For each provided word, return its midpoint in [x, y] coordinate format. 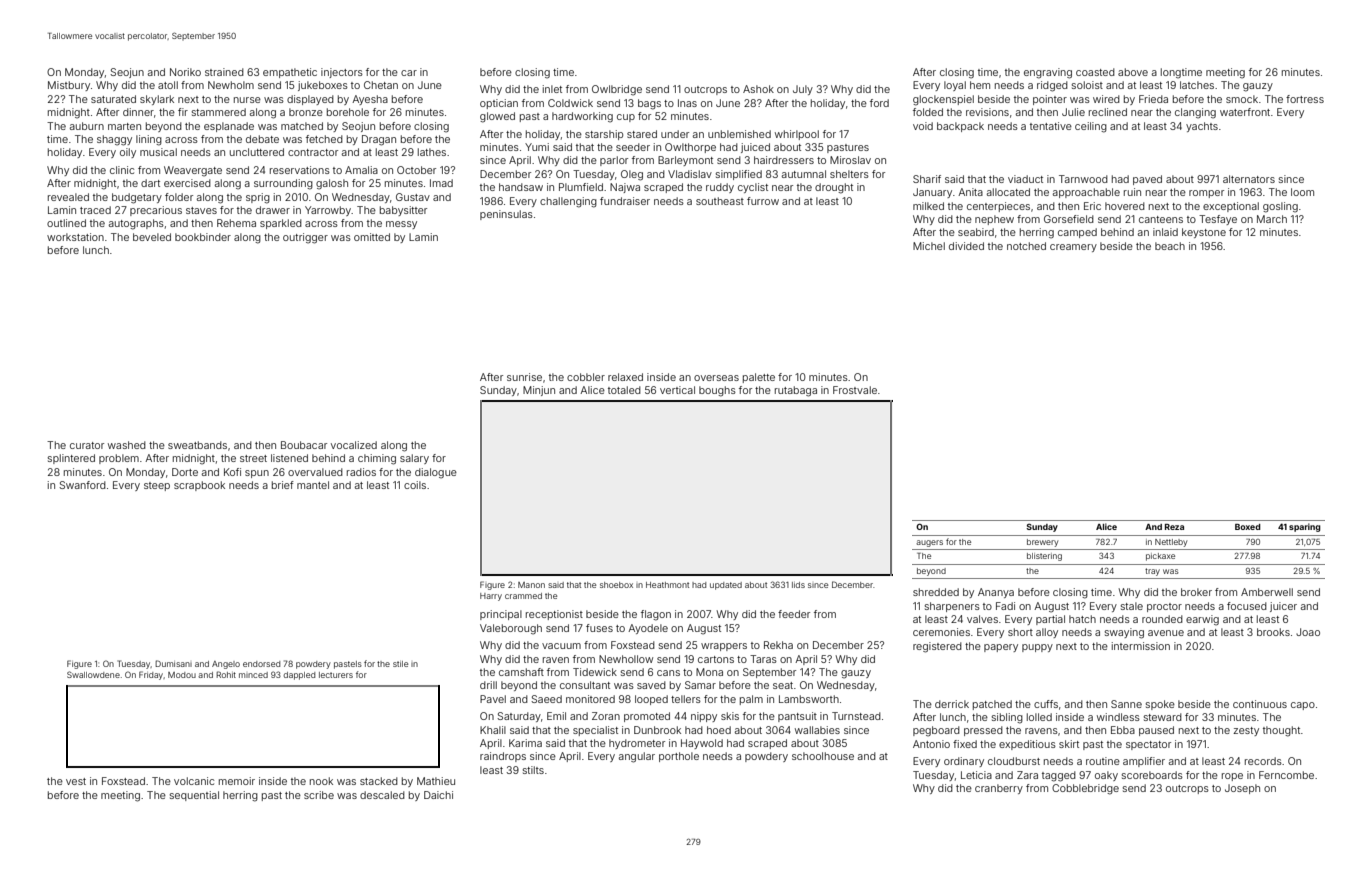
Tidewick [595, 672]
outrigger [305, 238]
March [1272, 219]
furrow [763, 201]
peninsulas [506, 215]
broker [1196, 592]
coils [415, 485]
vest [76, 781]
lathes [432, 152]
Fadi [1005, 606]
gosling [1280, 207]
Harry [491, 597]
